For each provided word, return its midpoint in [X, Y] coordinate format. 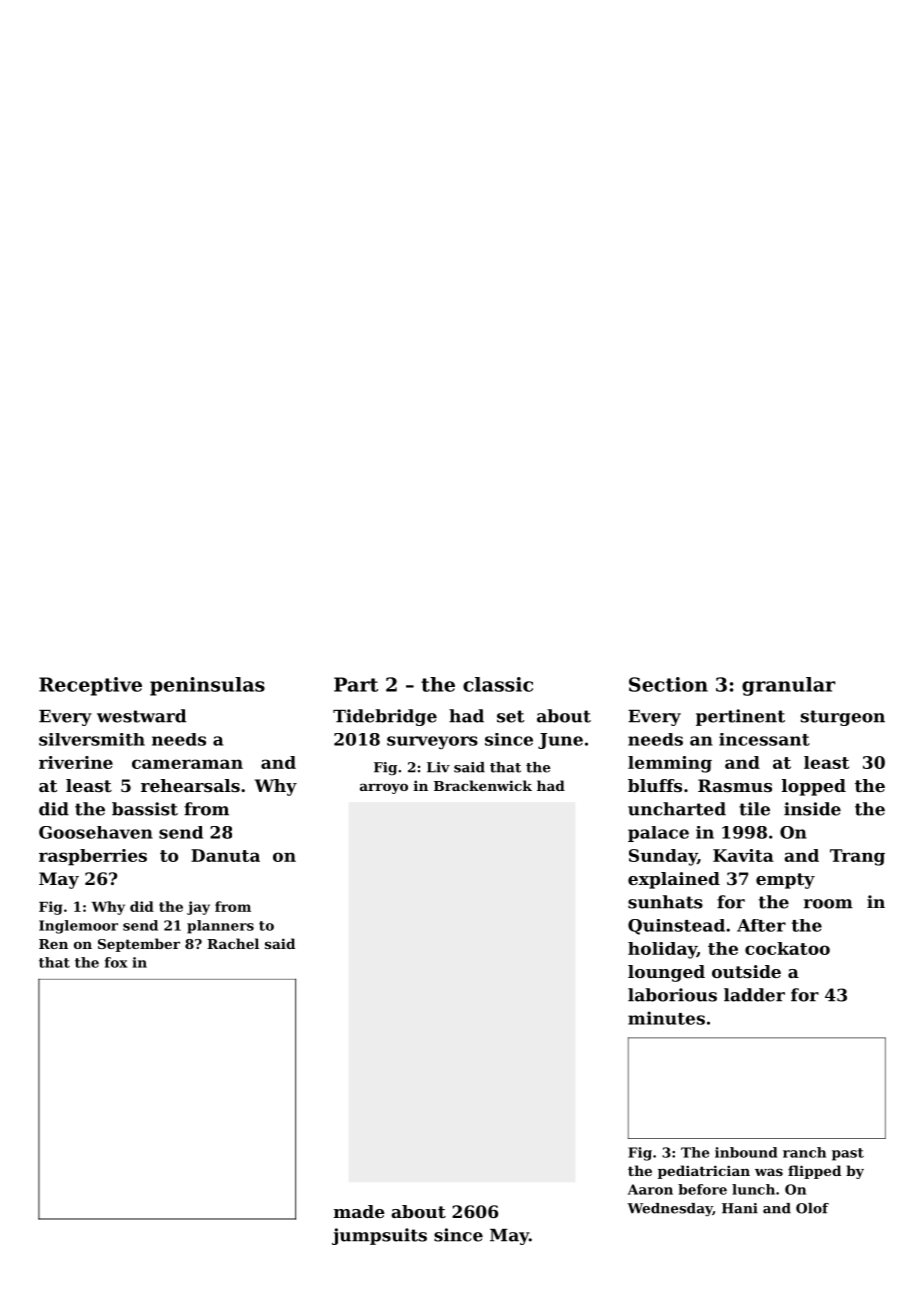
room [828, 904]
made [359, 1211]
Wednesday [670, 1209]
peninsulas [207, 686]
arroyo [384, 788]
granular [789, 686]
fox [116, 962]
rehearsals [190, 785]
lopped [814, 787]
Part [356, 684]
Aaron [650, 1189]
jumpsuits [379, 1236]
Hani [740, 1208]
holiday [662, 950]
